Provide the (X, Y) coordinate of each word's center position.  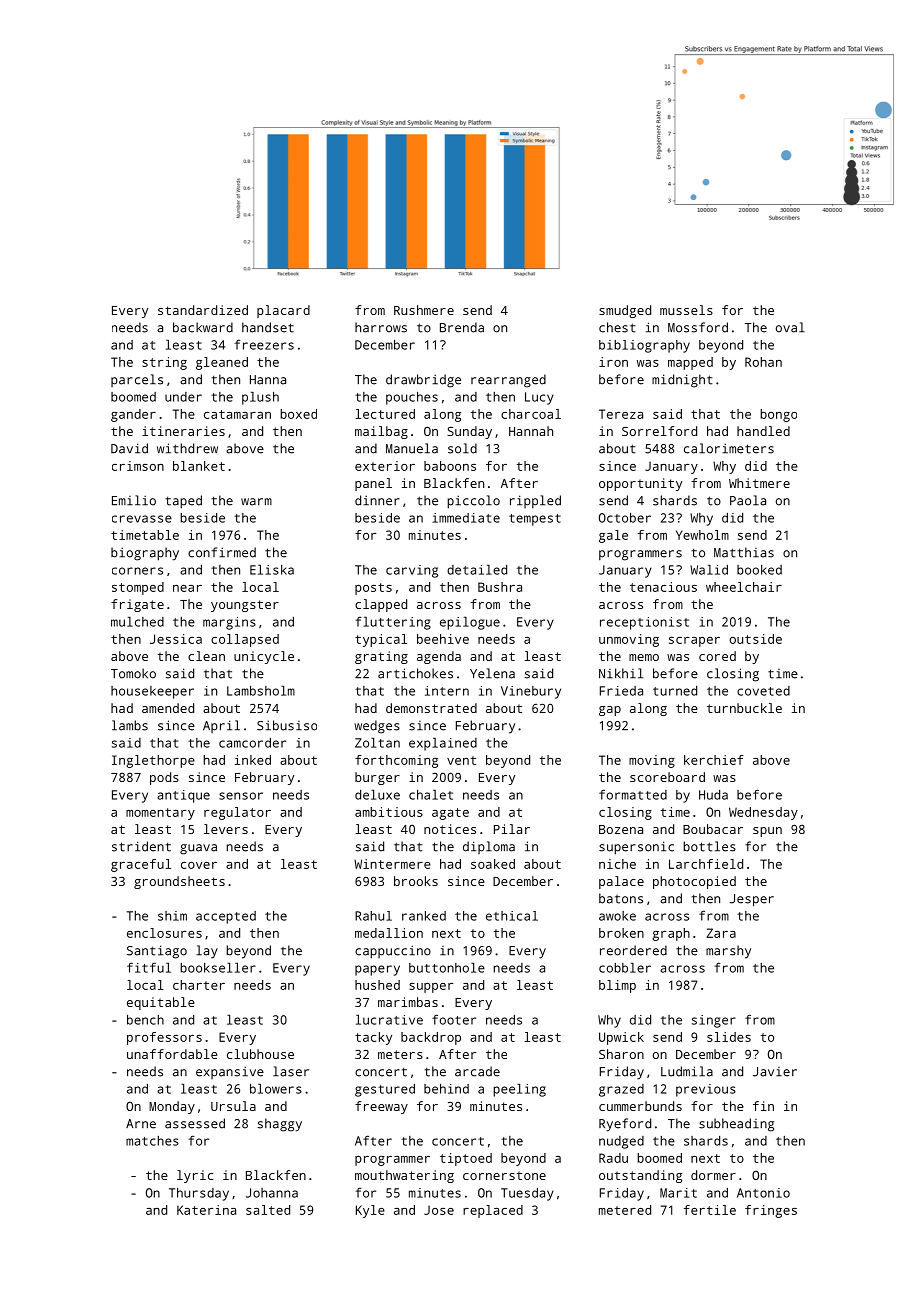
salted (268, 1210)
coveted (763, 691)
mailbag (381, 432)
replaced (493, 1211)
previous (706, 1090)
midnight (682, 381)
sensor (241, 796)
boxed (298, 414)
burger (377, 778)
